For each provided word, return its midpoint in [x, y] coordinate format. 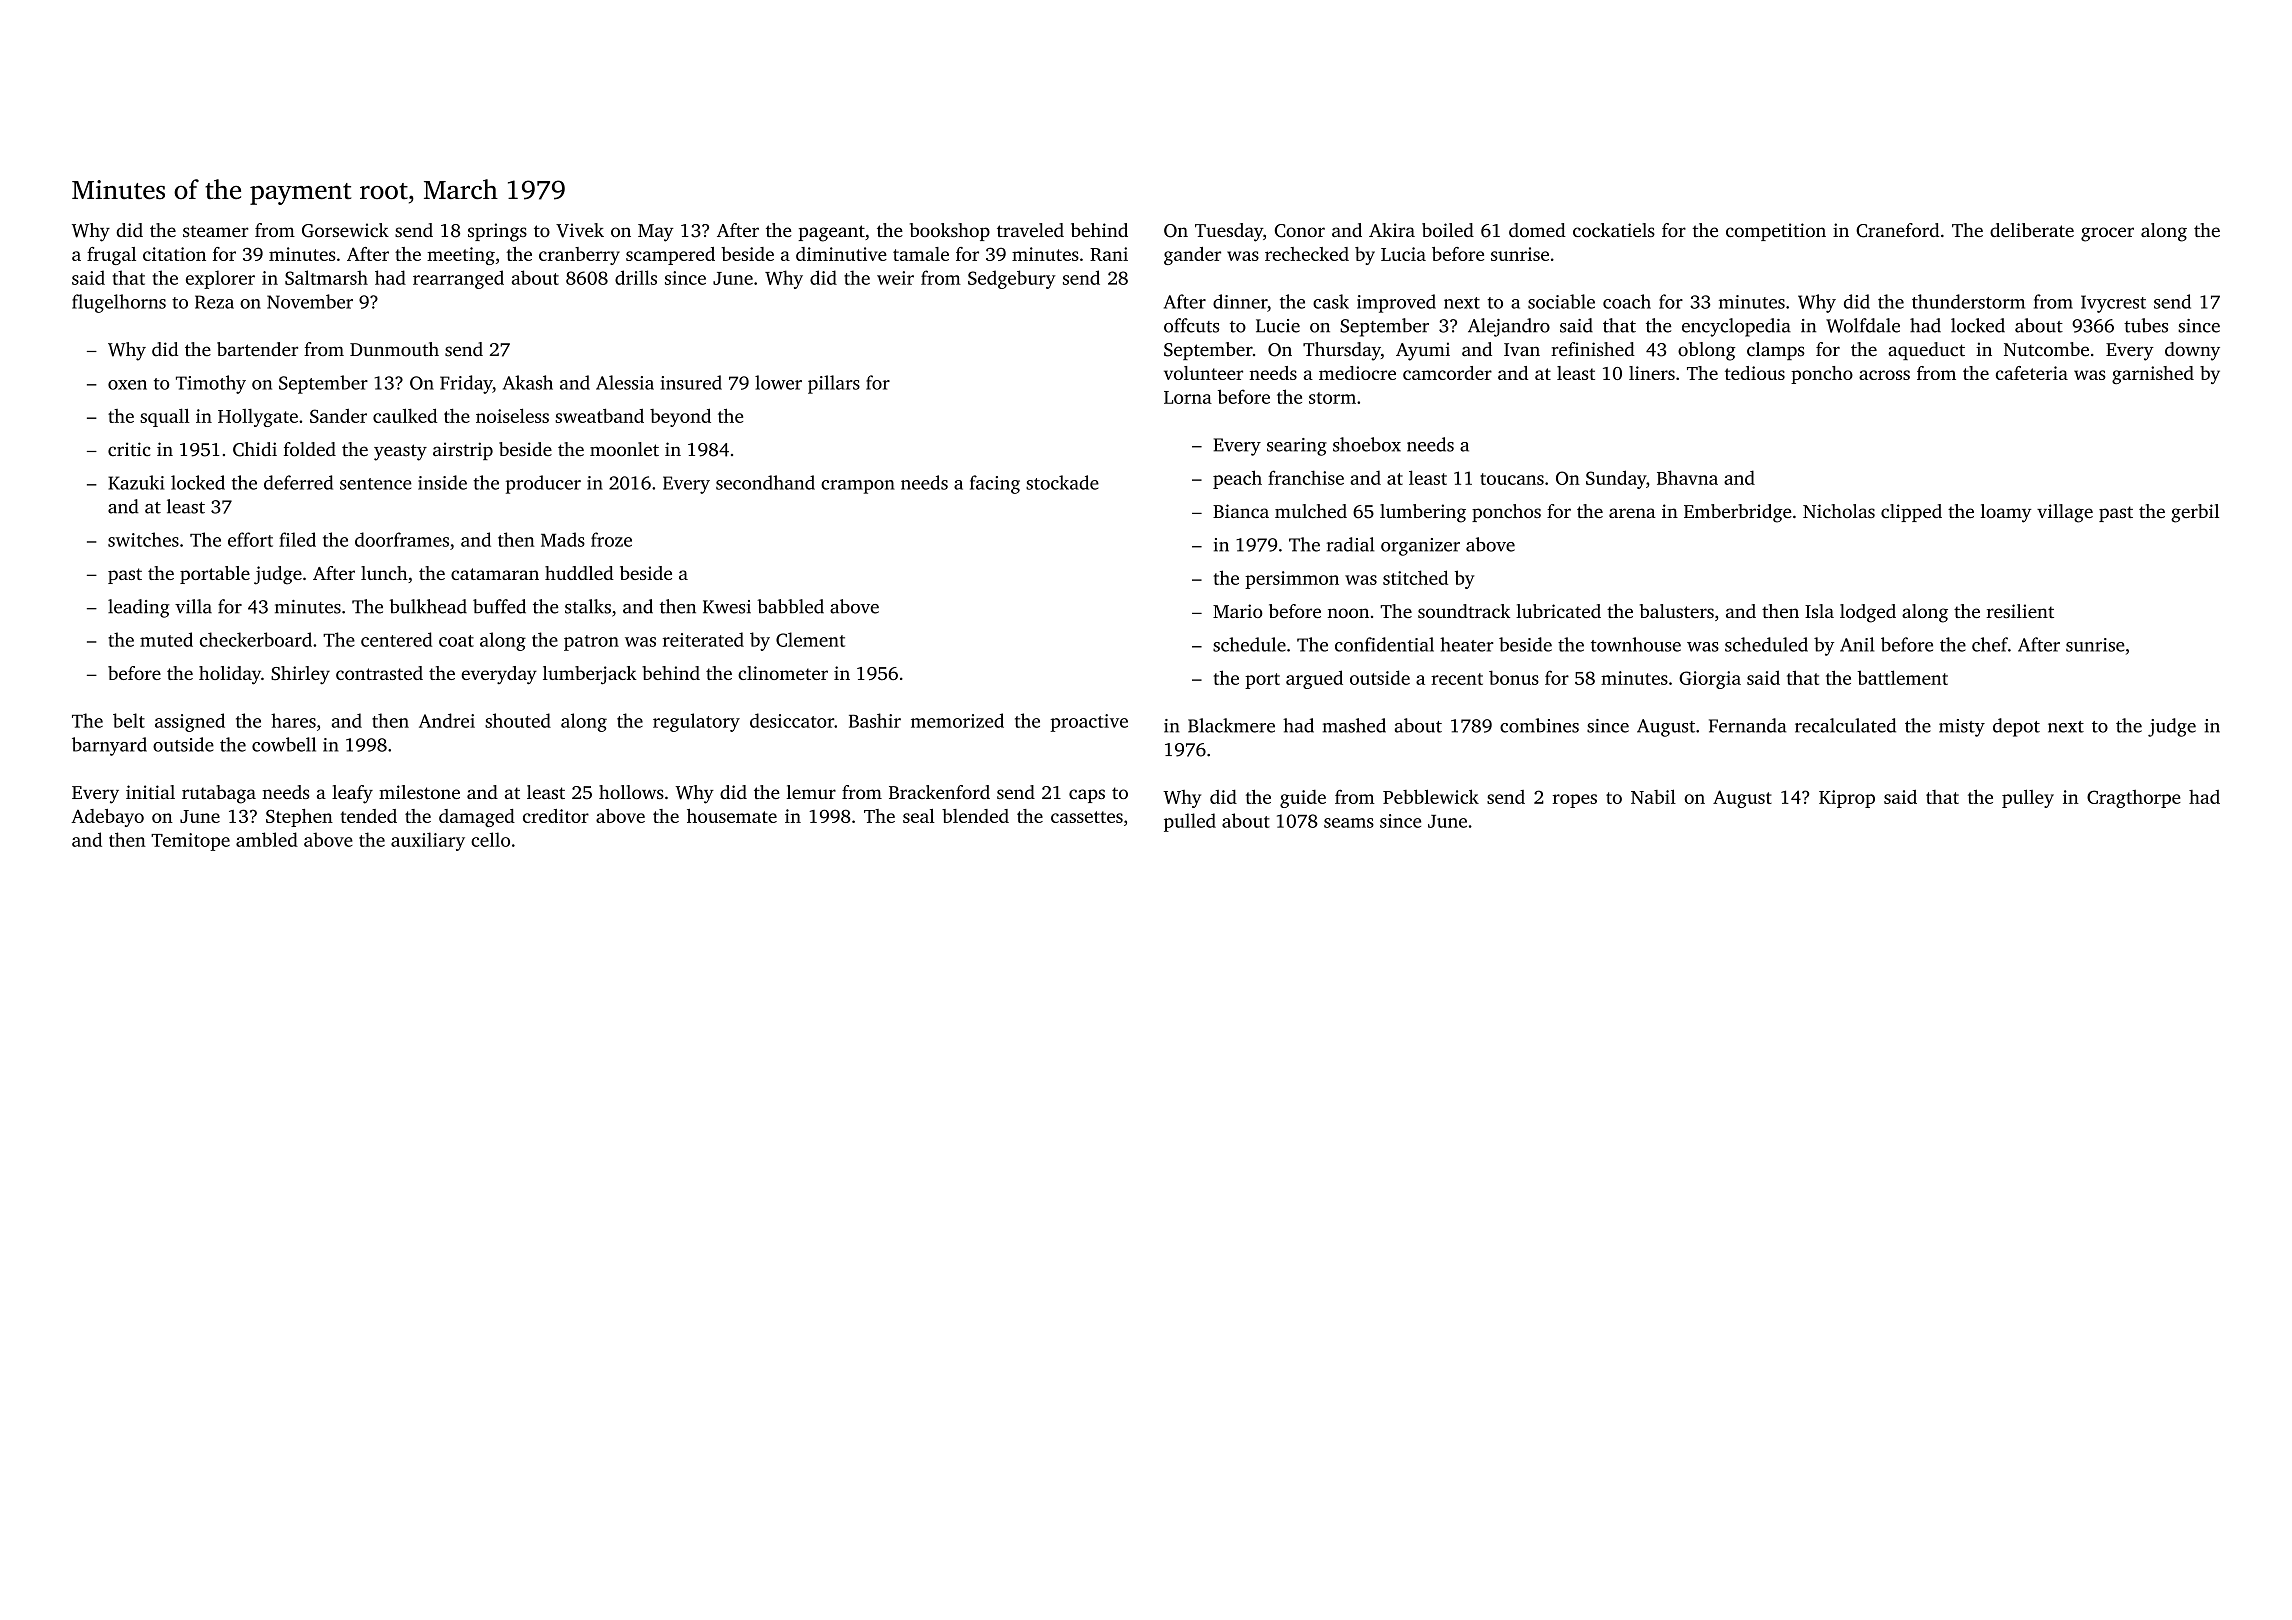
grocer [2107, 234]
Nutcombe [2046, 349]
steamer [216, 231]
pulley [2028, 798]
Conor [1300, 231]
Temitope [190, 842]
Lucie [1278, 326]
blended [975, 816]
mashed [1354, 725]
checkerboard [256, 639]
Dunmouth [394, 349]
